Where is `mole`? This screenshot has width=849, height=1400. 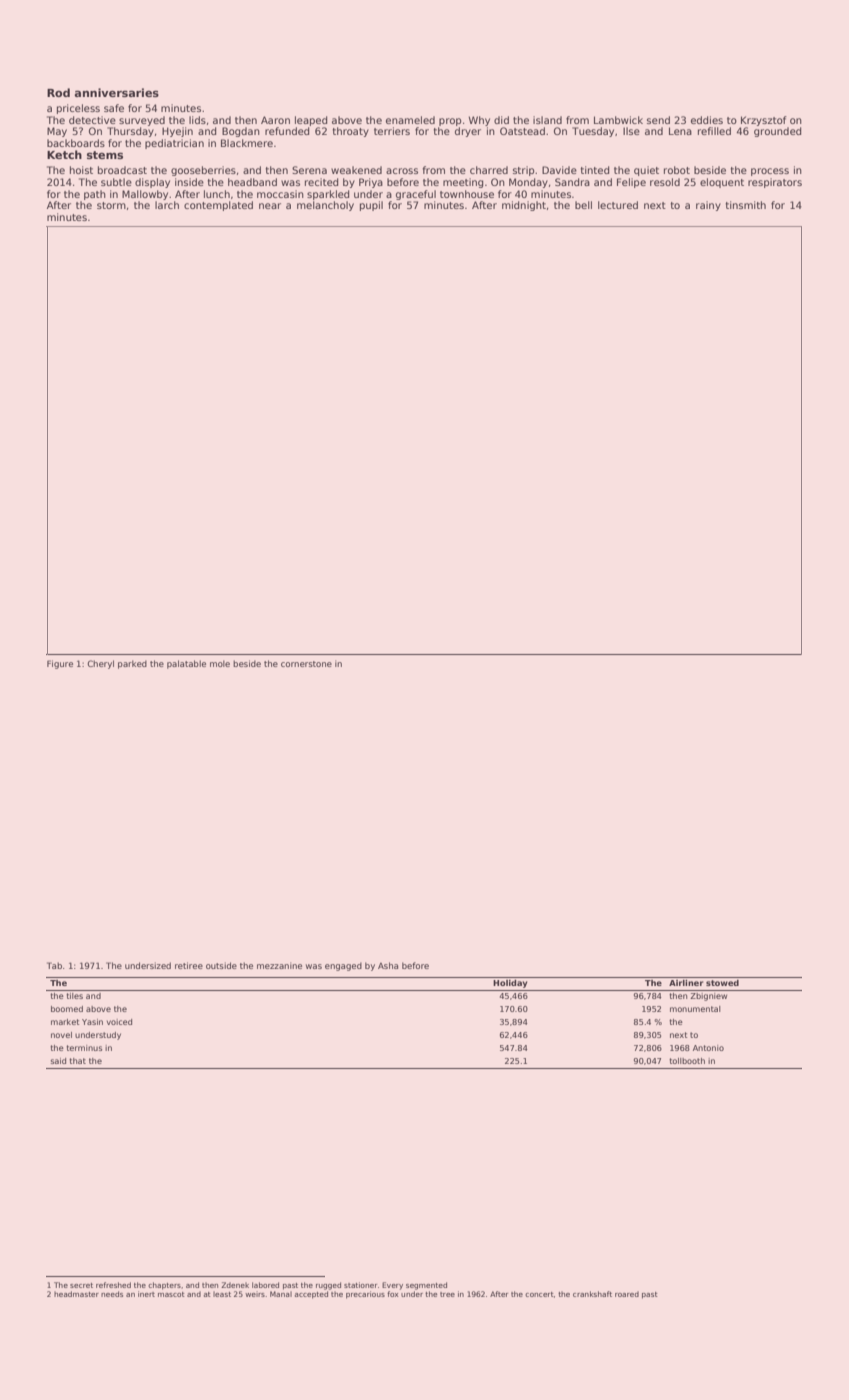 mole is located at coordinates (220, 663).
